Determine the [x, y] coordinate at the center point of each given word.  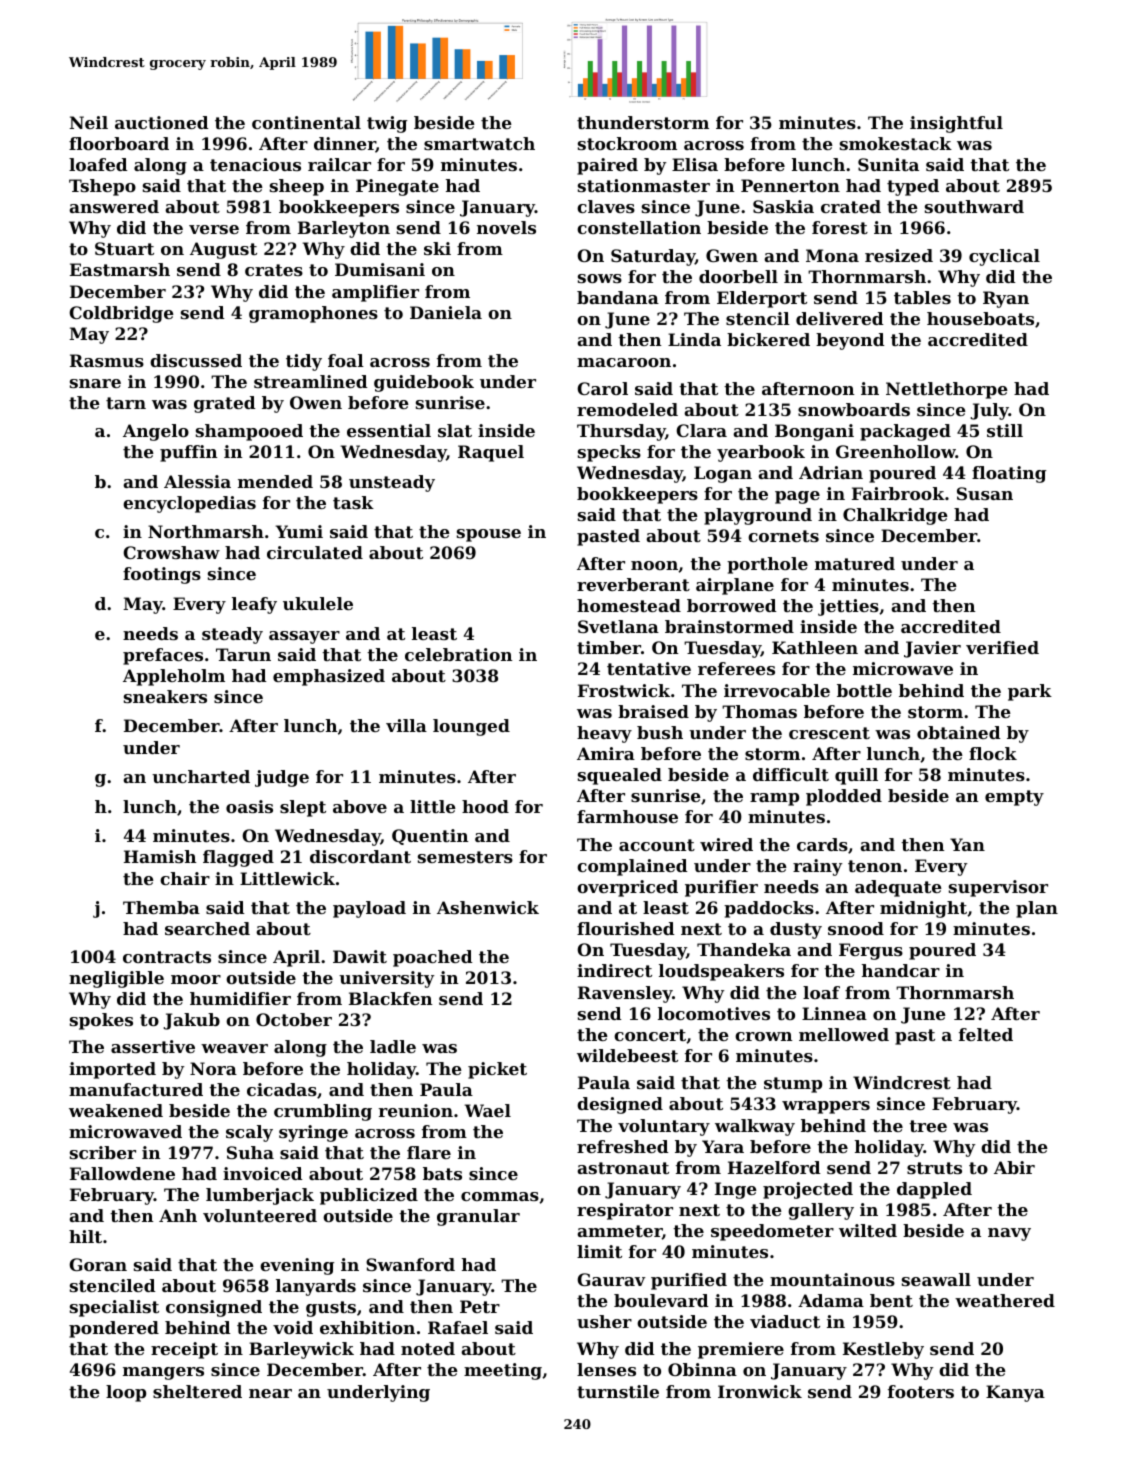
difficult [791, 774]
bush [660, 732]
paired [607, 166]
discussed [196, 360]
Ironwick [760, 1391]
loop [126, 1393]
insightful [956, 124]
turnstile [618, 1391]
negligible [116, 979]
